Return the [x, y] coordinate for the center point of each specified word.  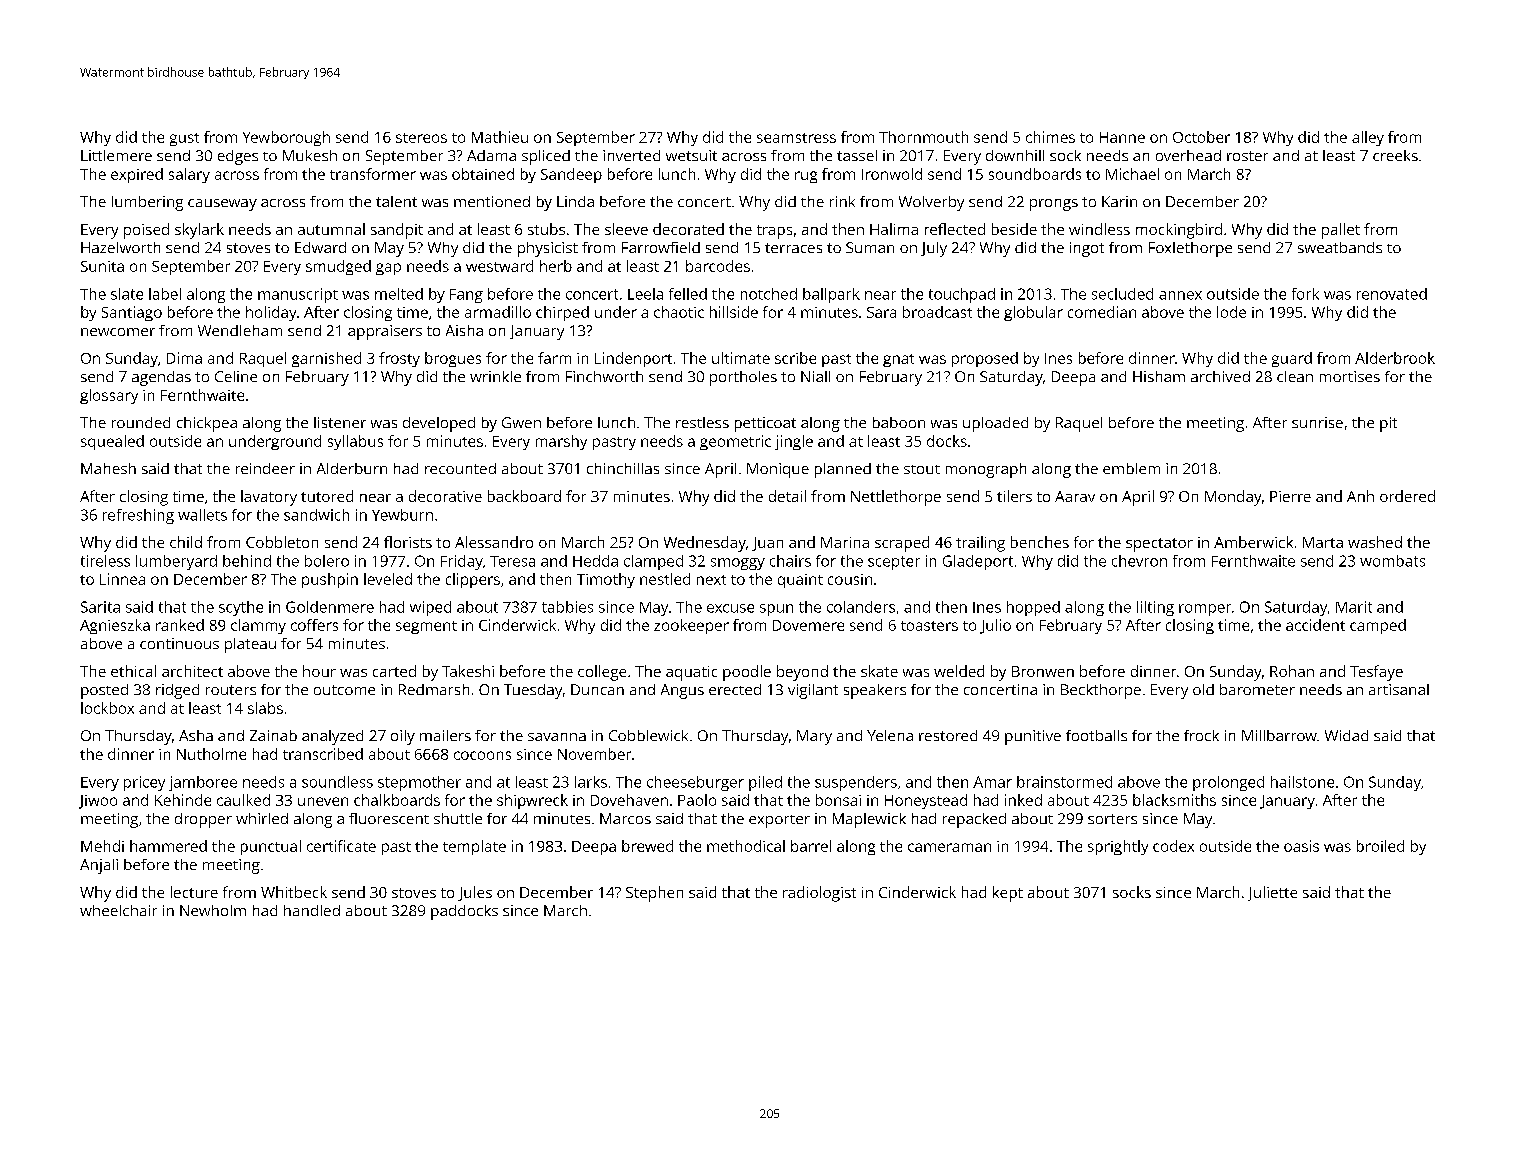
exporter [779, 821]
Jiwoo [98, 802]
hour [319, 671]
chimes [1050, 137]
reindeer [265, 468]
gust [184, 139]
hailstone [1302, 782]
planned [843, 470]
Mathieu [500, 137]
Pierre [1290, 496]
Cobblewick [648, 735]
